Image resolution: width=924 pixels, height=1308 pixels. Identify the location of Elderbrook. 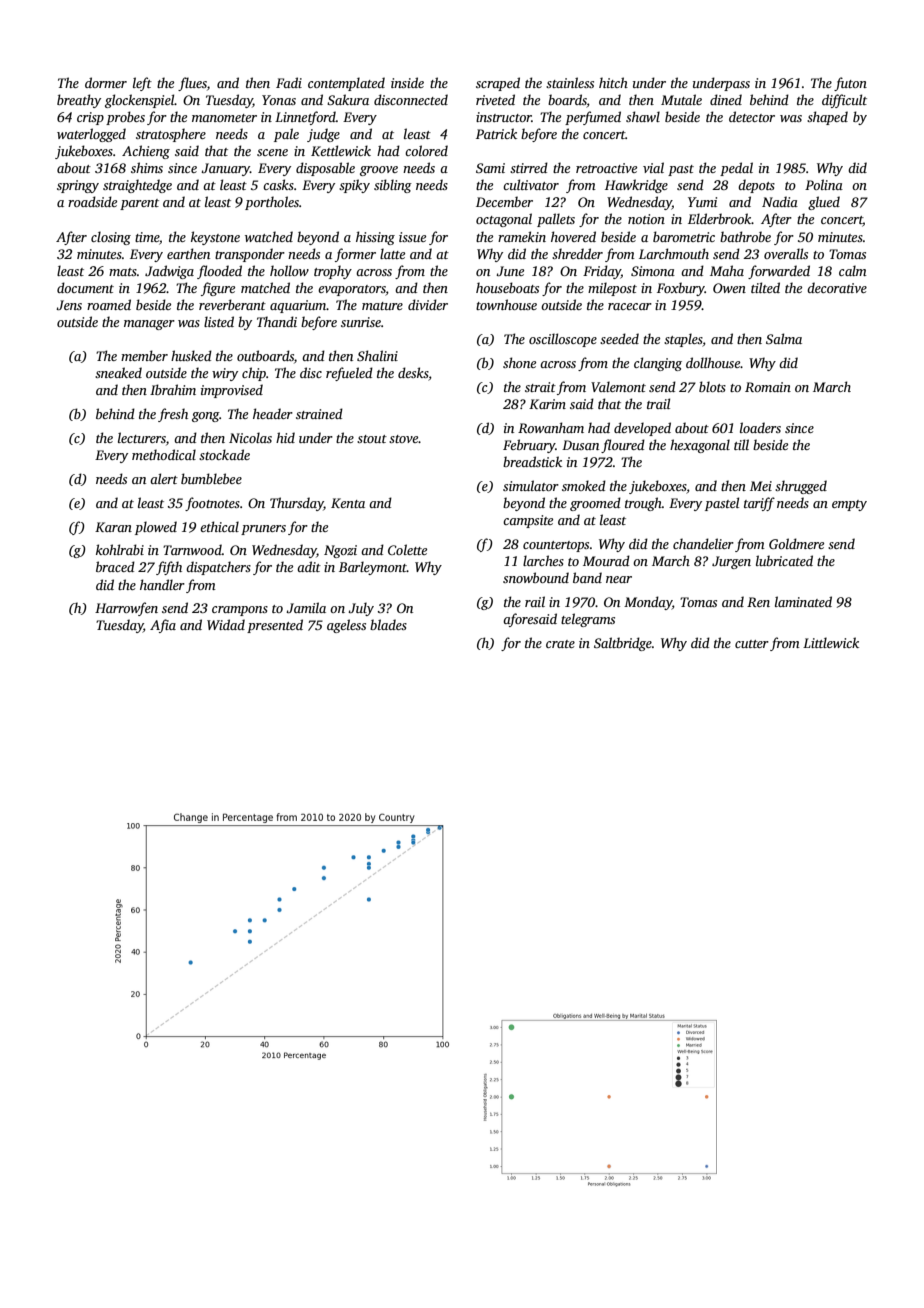
(720, 218).
